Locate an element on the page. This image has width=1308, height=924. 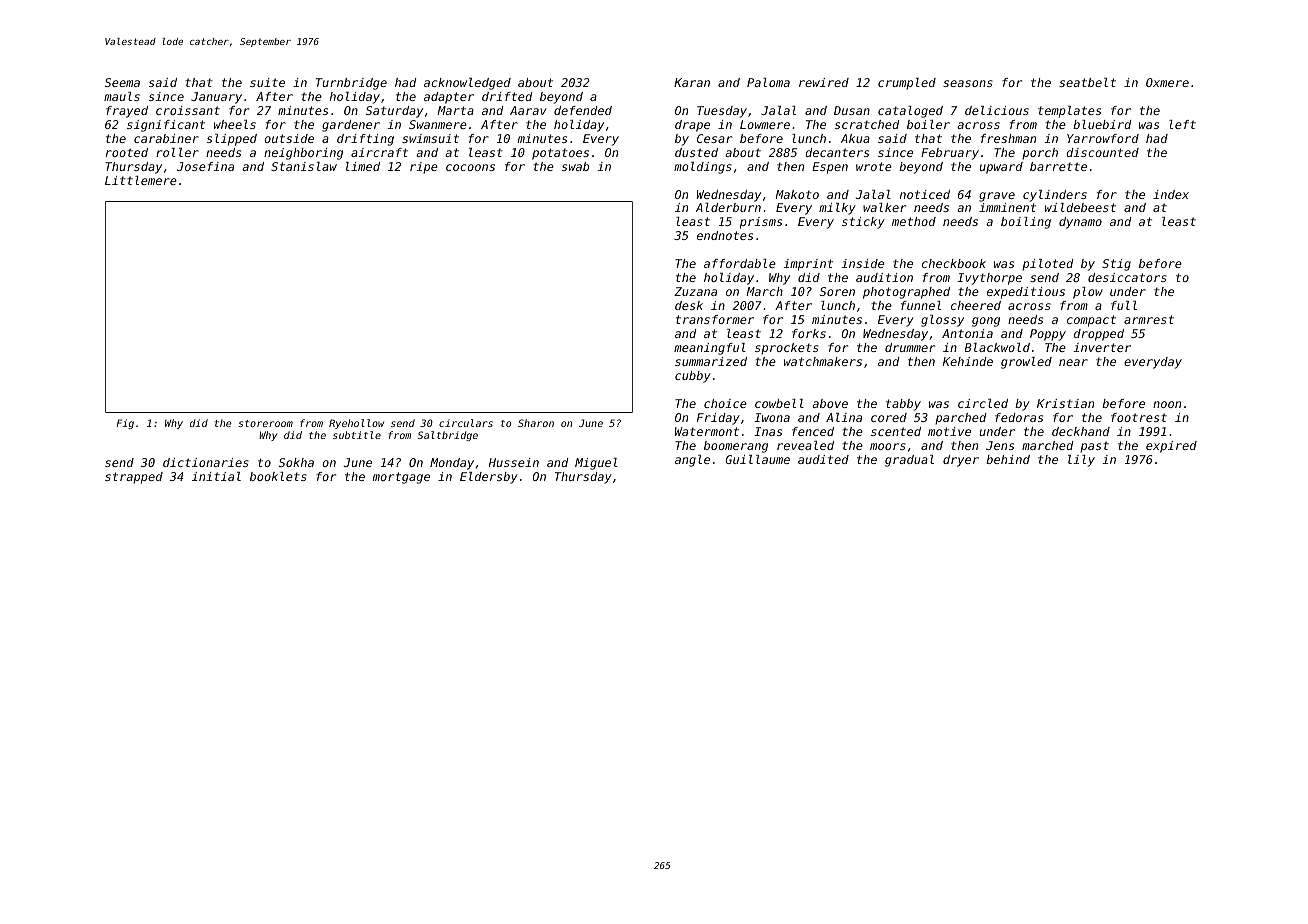
strapped is located at coordinates (134, 478).
